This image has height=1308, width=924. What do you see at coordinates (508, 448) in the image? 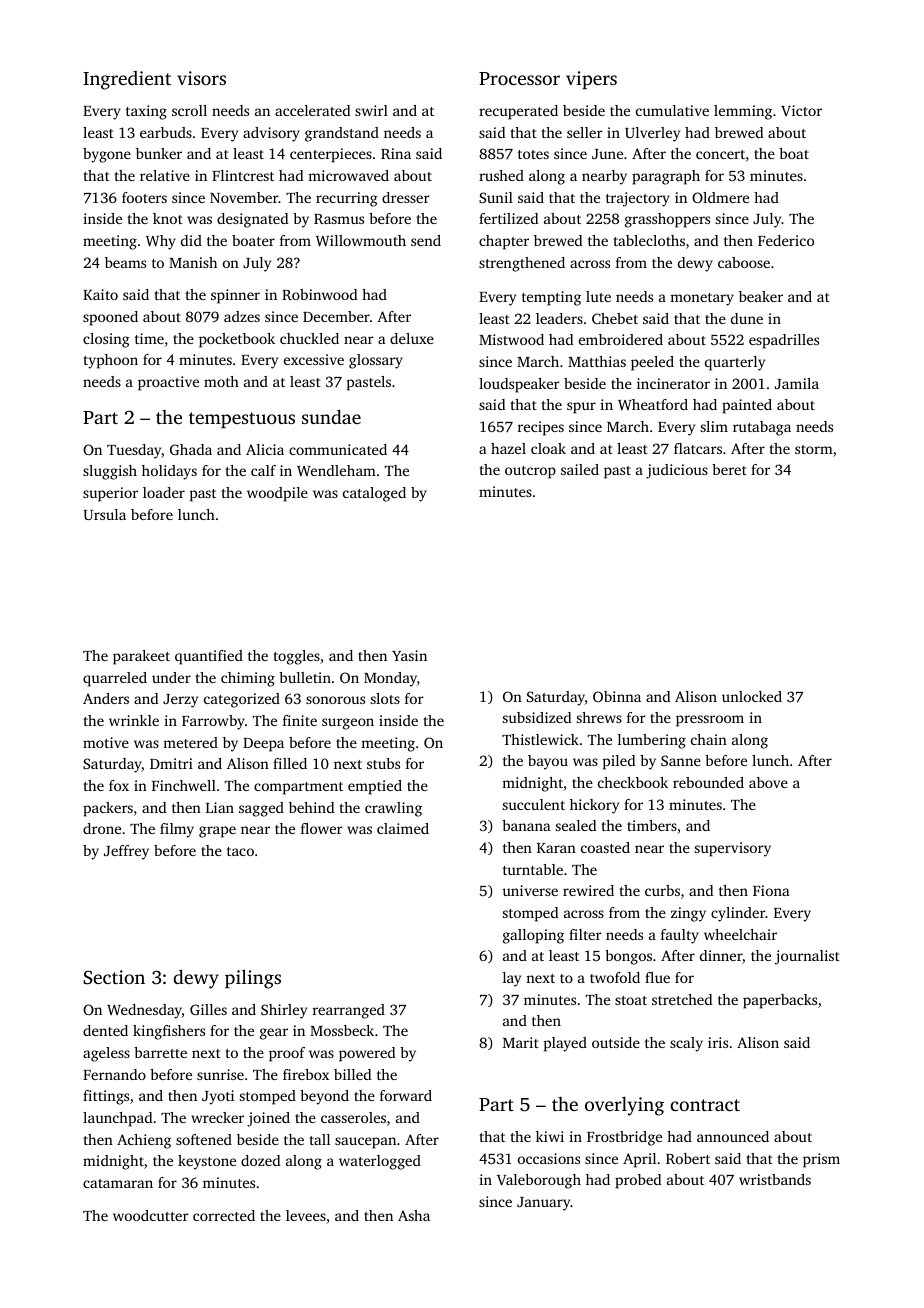
I see `hazel` at bounding box center [508, 448].
